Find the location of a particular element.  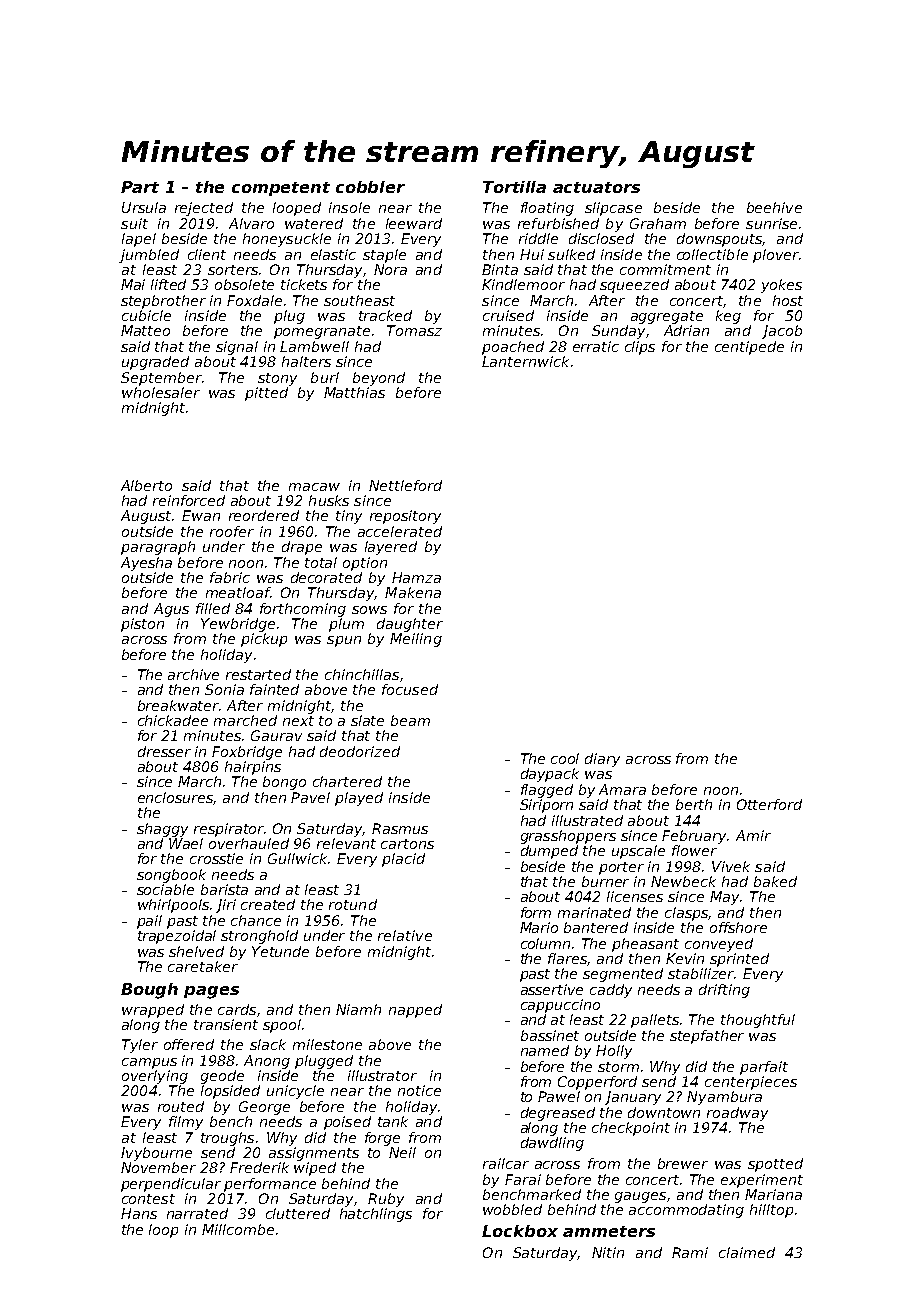

rejected is located at coordinates (204, 209).
